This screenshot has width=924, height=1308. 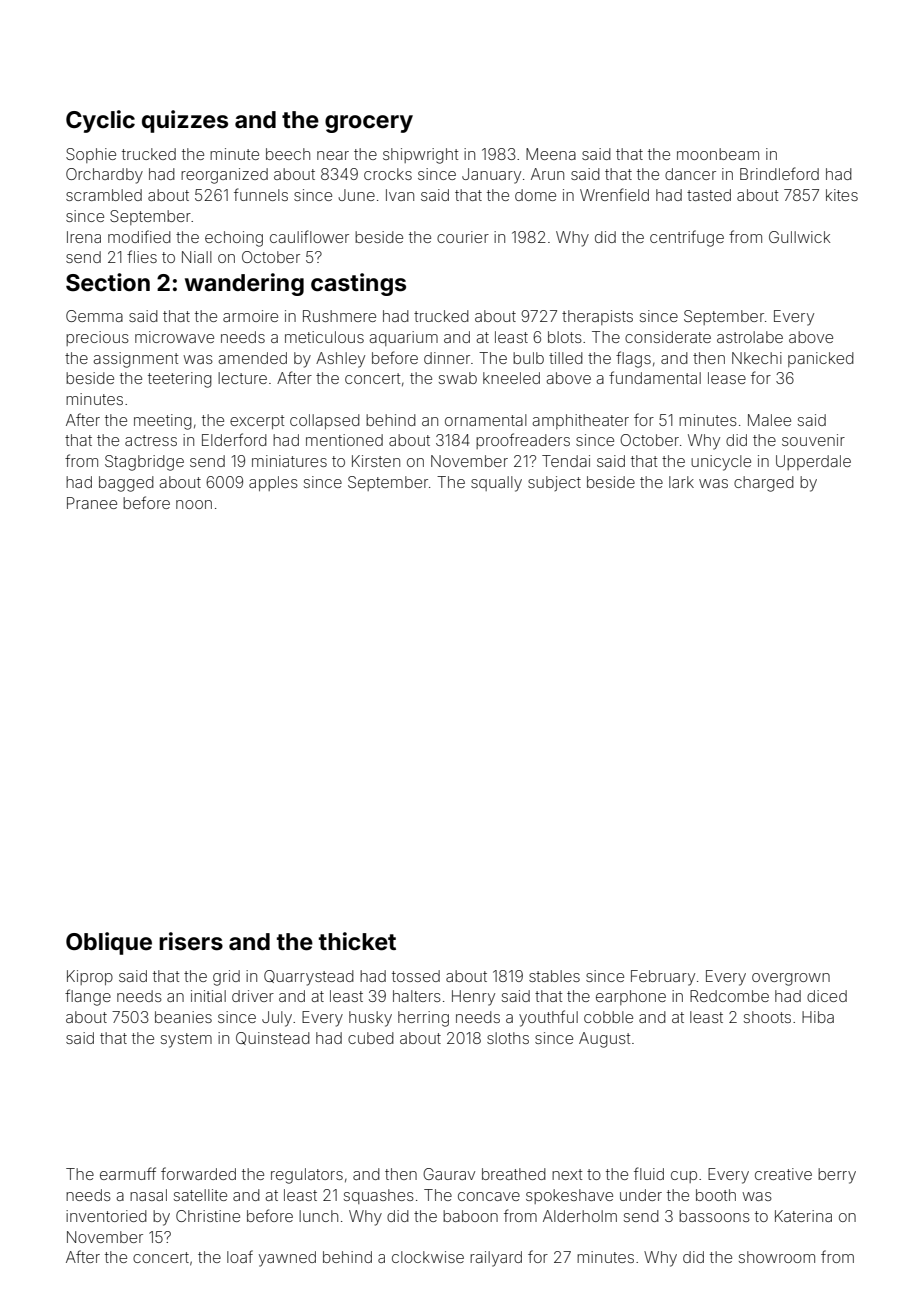 I want to click on Pranee, so click(x=92, y=503).
